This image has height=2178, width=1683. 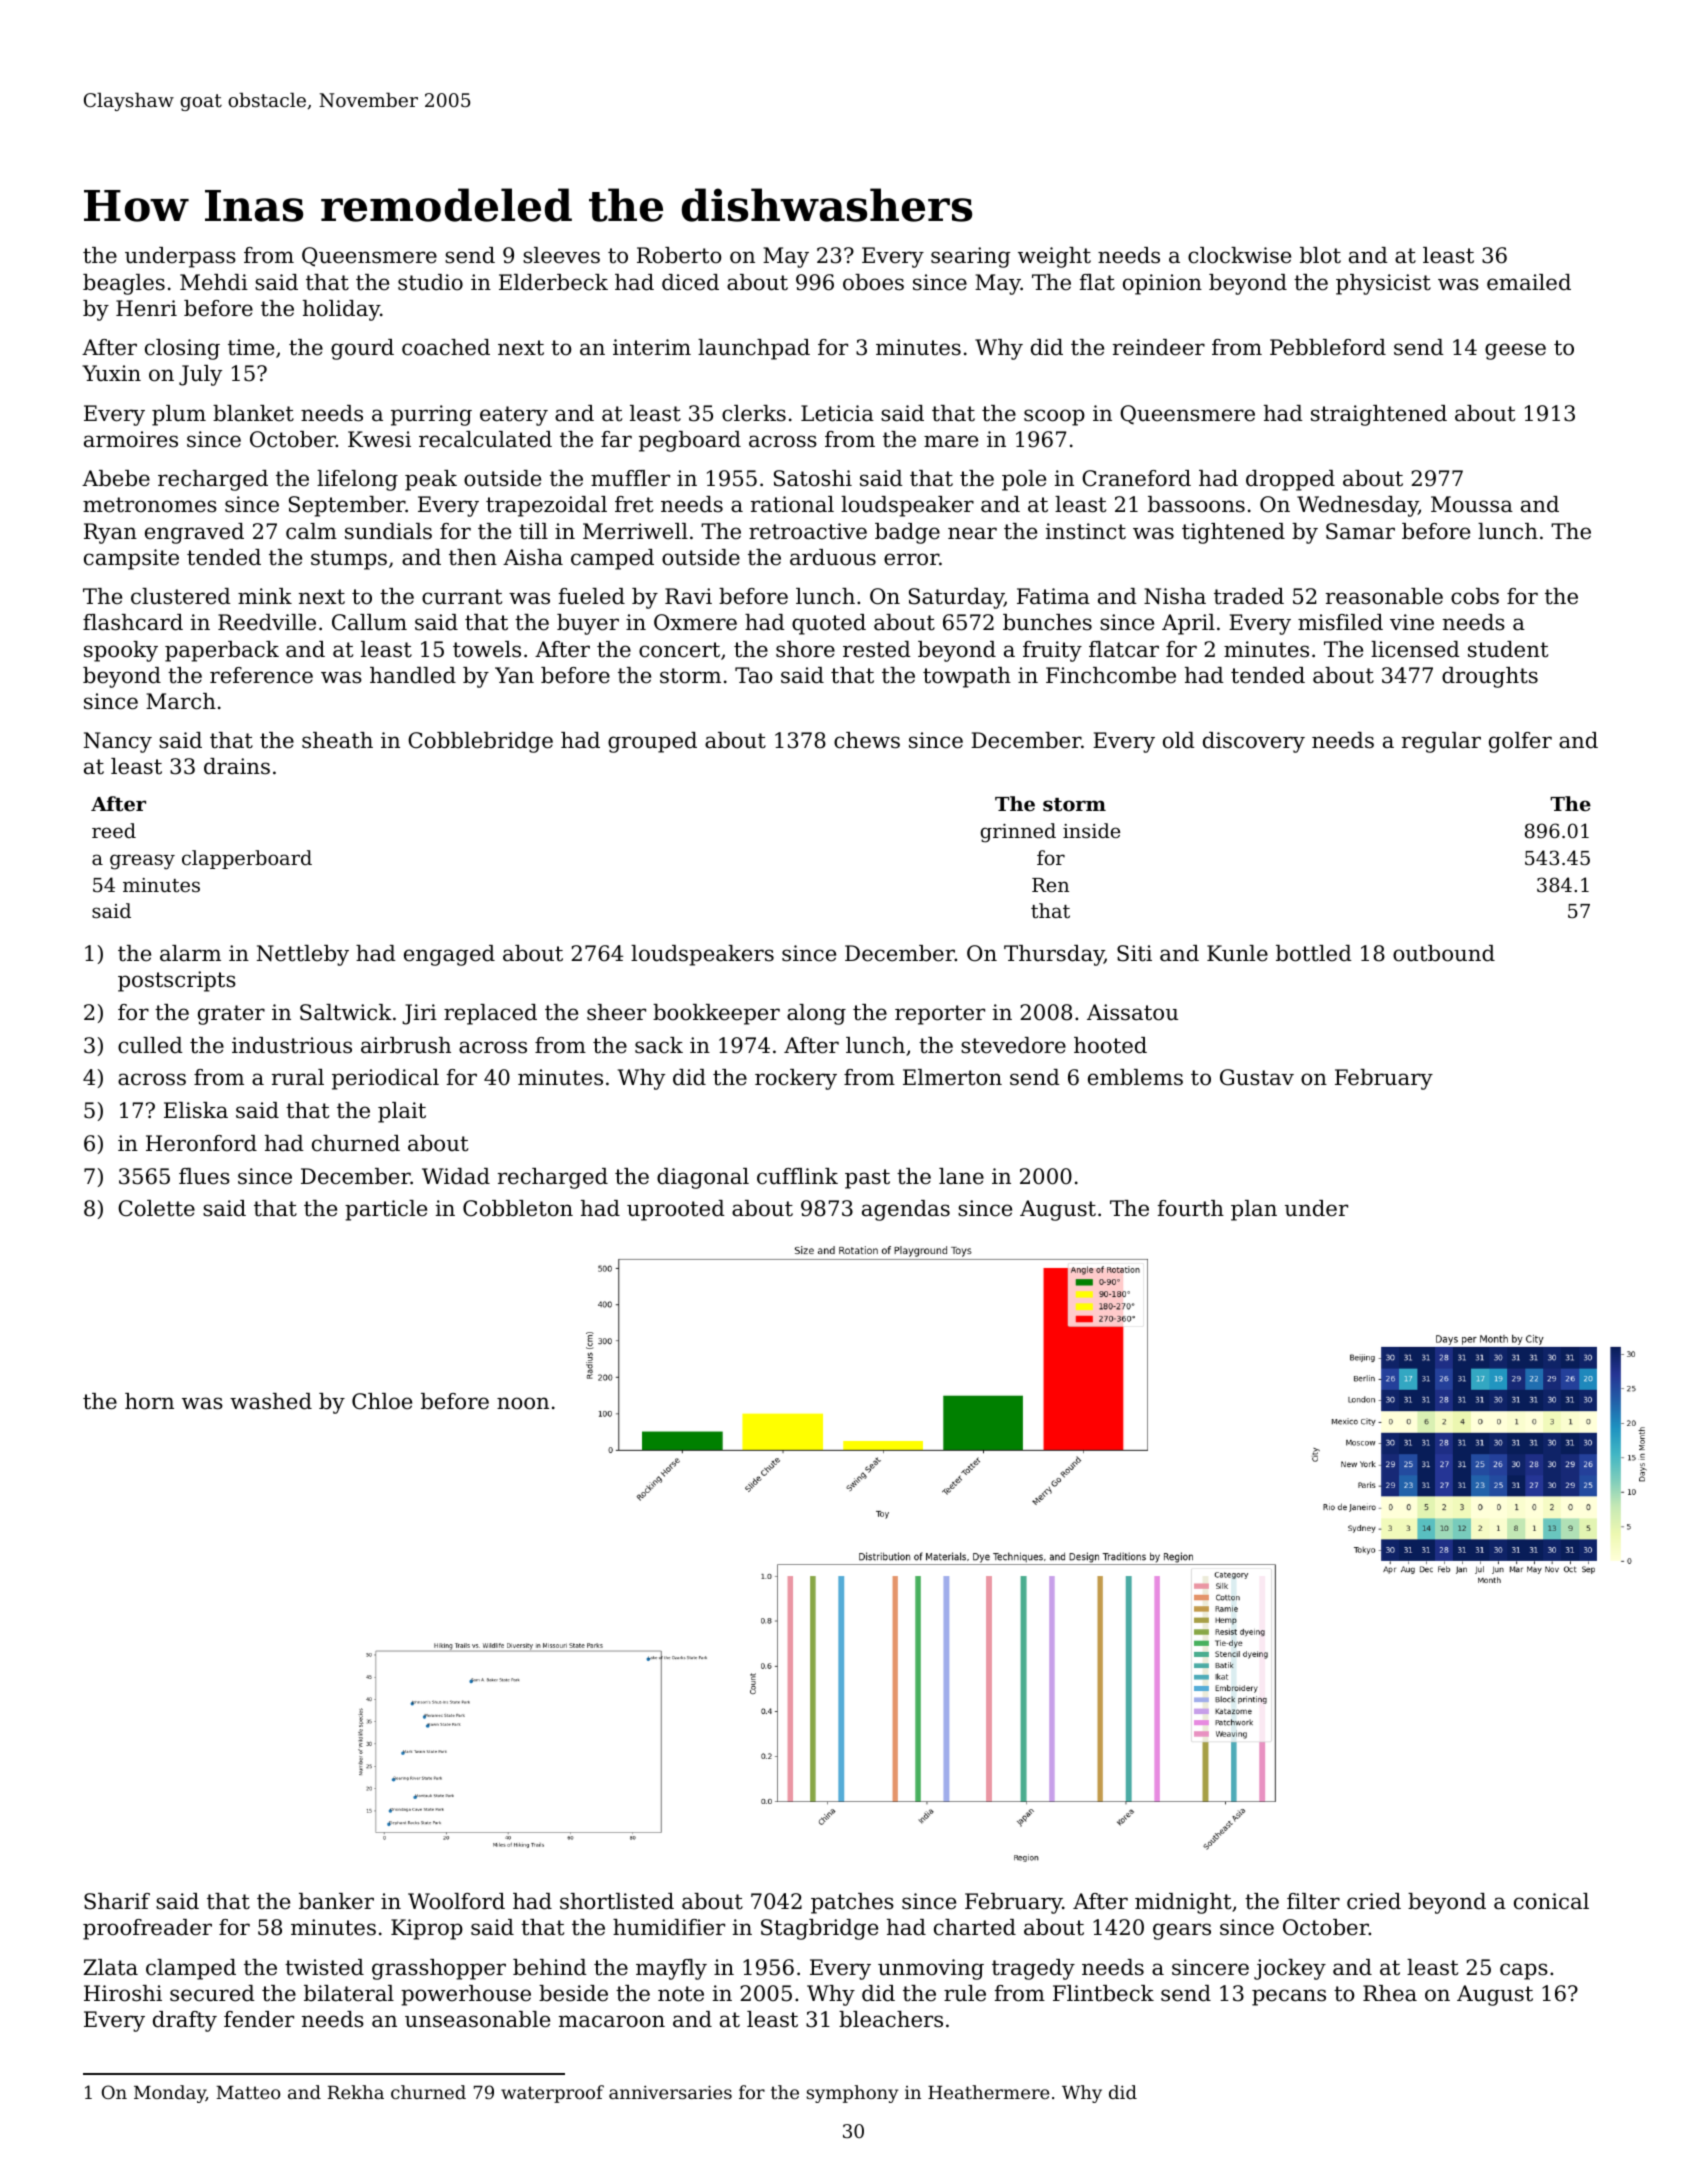 I want to click on Matteo, so click(x=248, y=2092).
